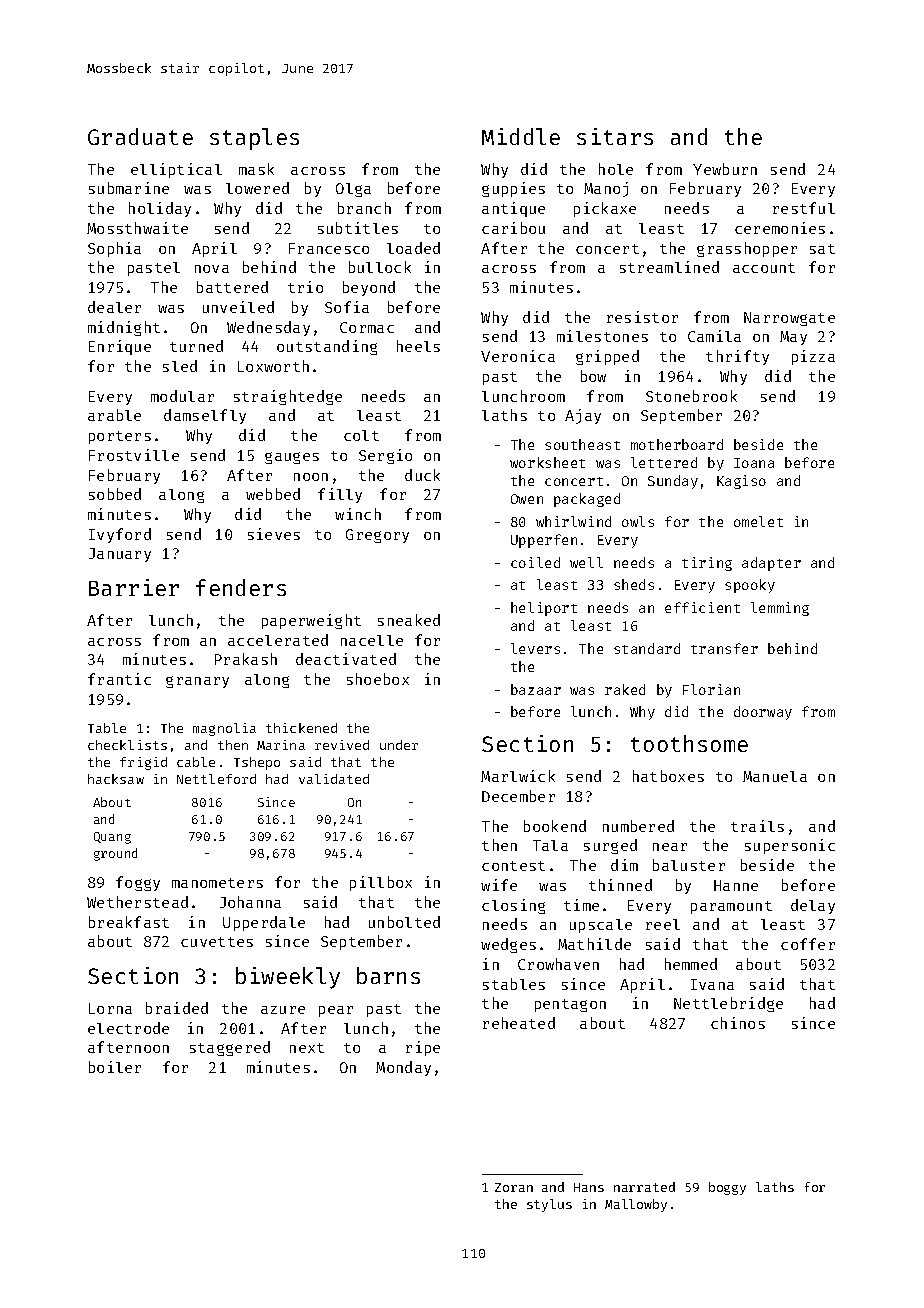 This page has height=1308, width=924. I want to click on revived, so click(342, 745).
